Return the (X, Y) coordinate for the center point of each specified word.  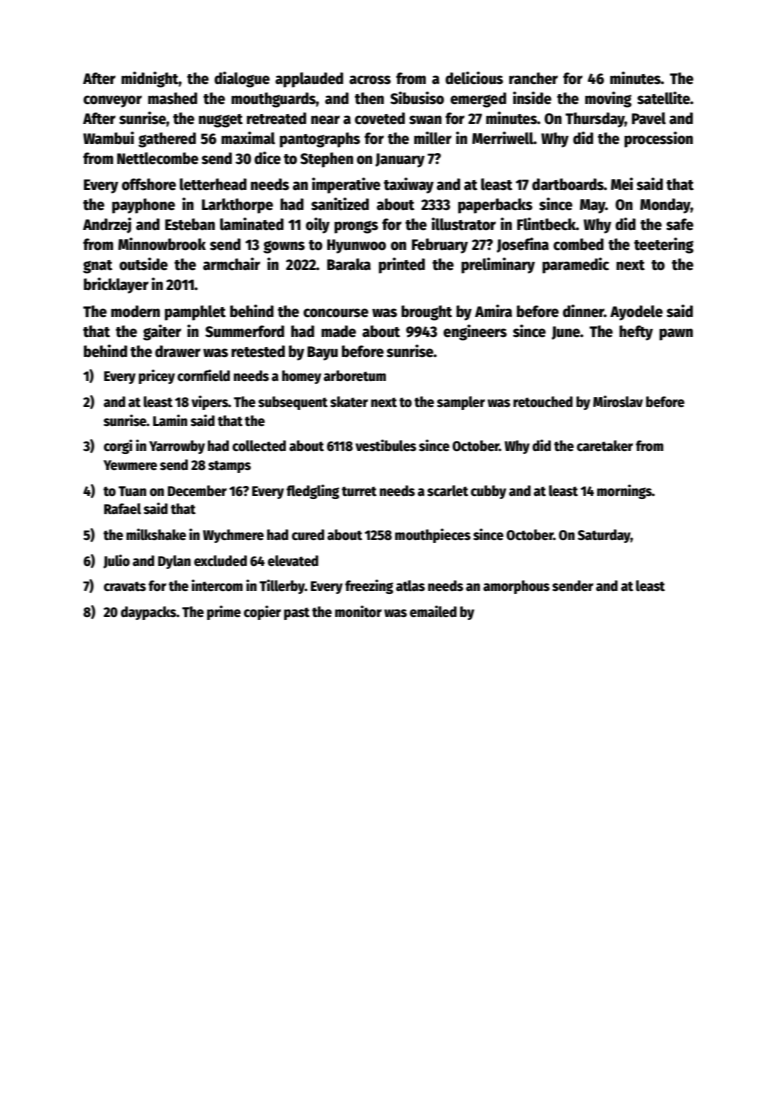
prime (224, 612)
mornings (624, 491)
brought (426, 313)
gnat (97, 267)
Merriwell (503, 137)
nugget (221, 121)
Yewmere (130, 465)
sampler (461, 403)
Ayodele (636, 313)
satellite (663, 97)
